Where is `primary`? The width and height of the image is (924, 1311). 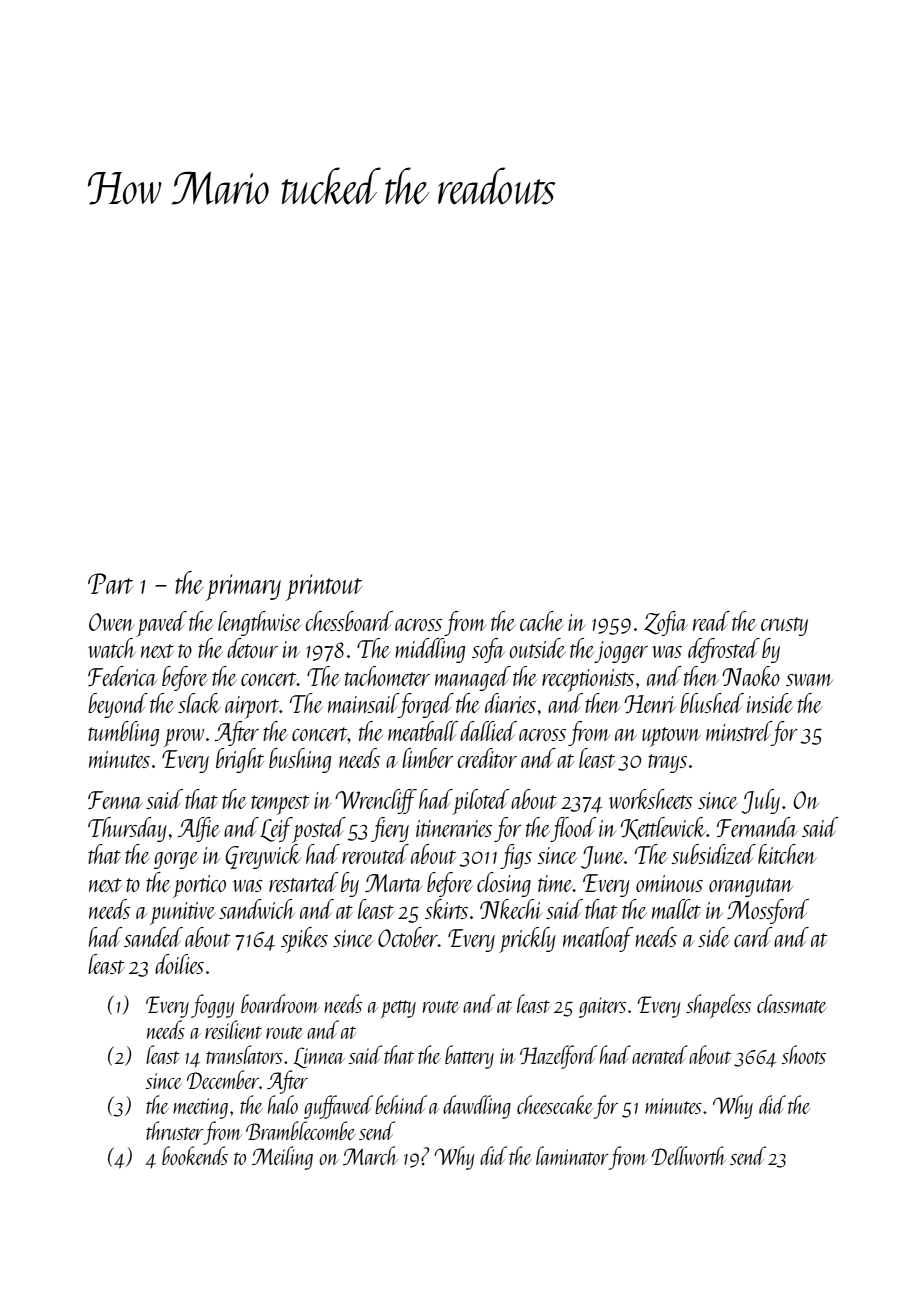
primary is located at coordinates (243, 587).
